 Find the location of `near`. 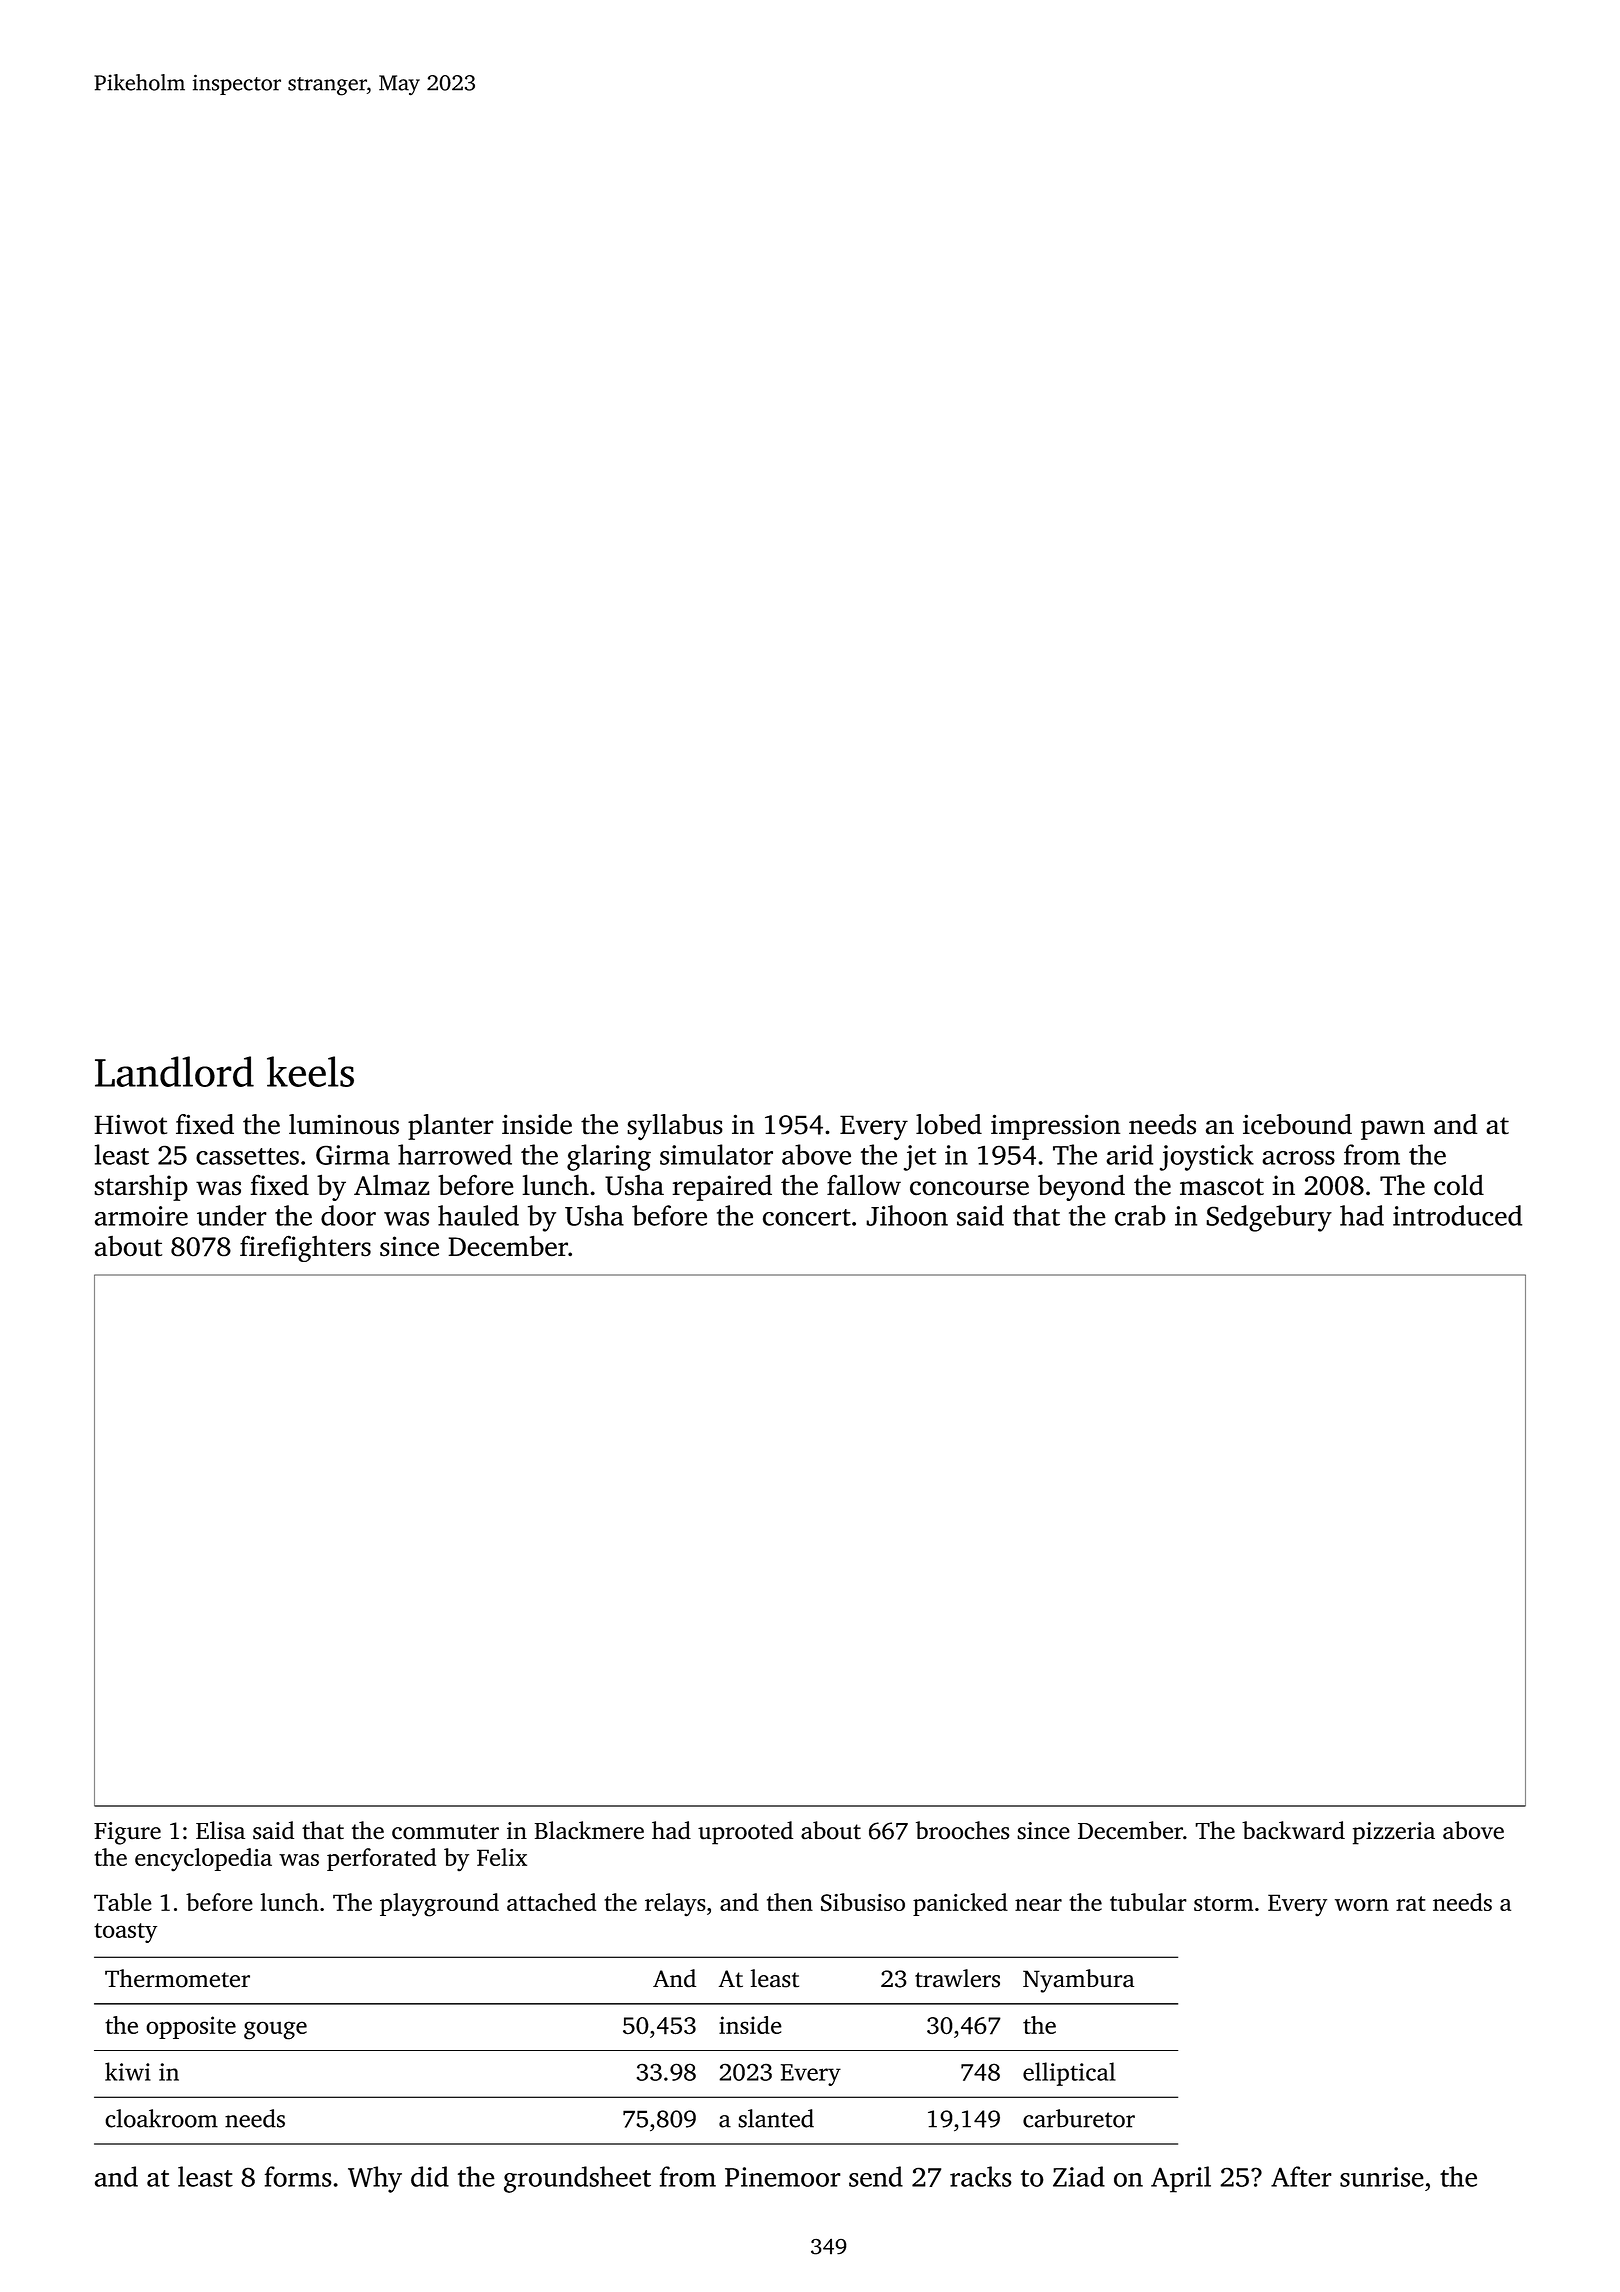

near is located at coordinates (1038, 1905).
